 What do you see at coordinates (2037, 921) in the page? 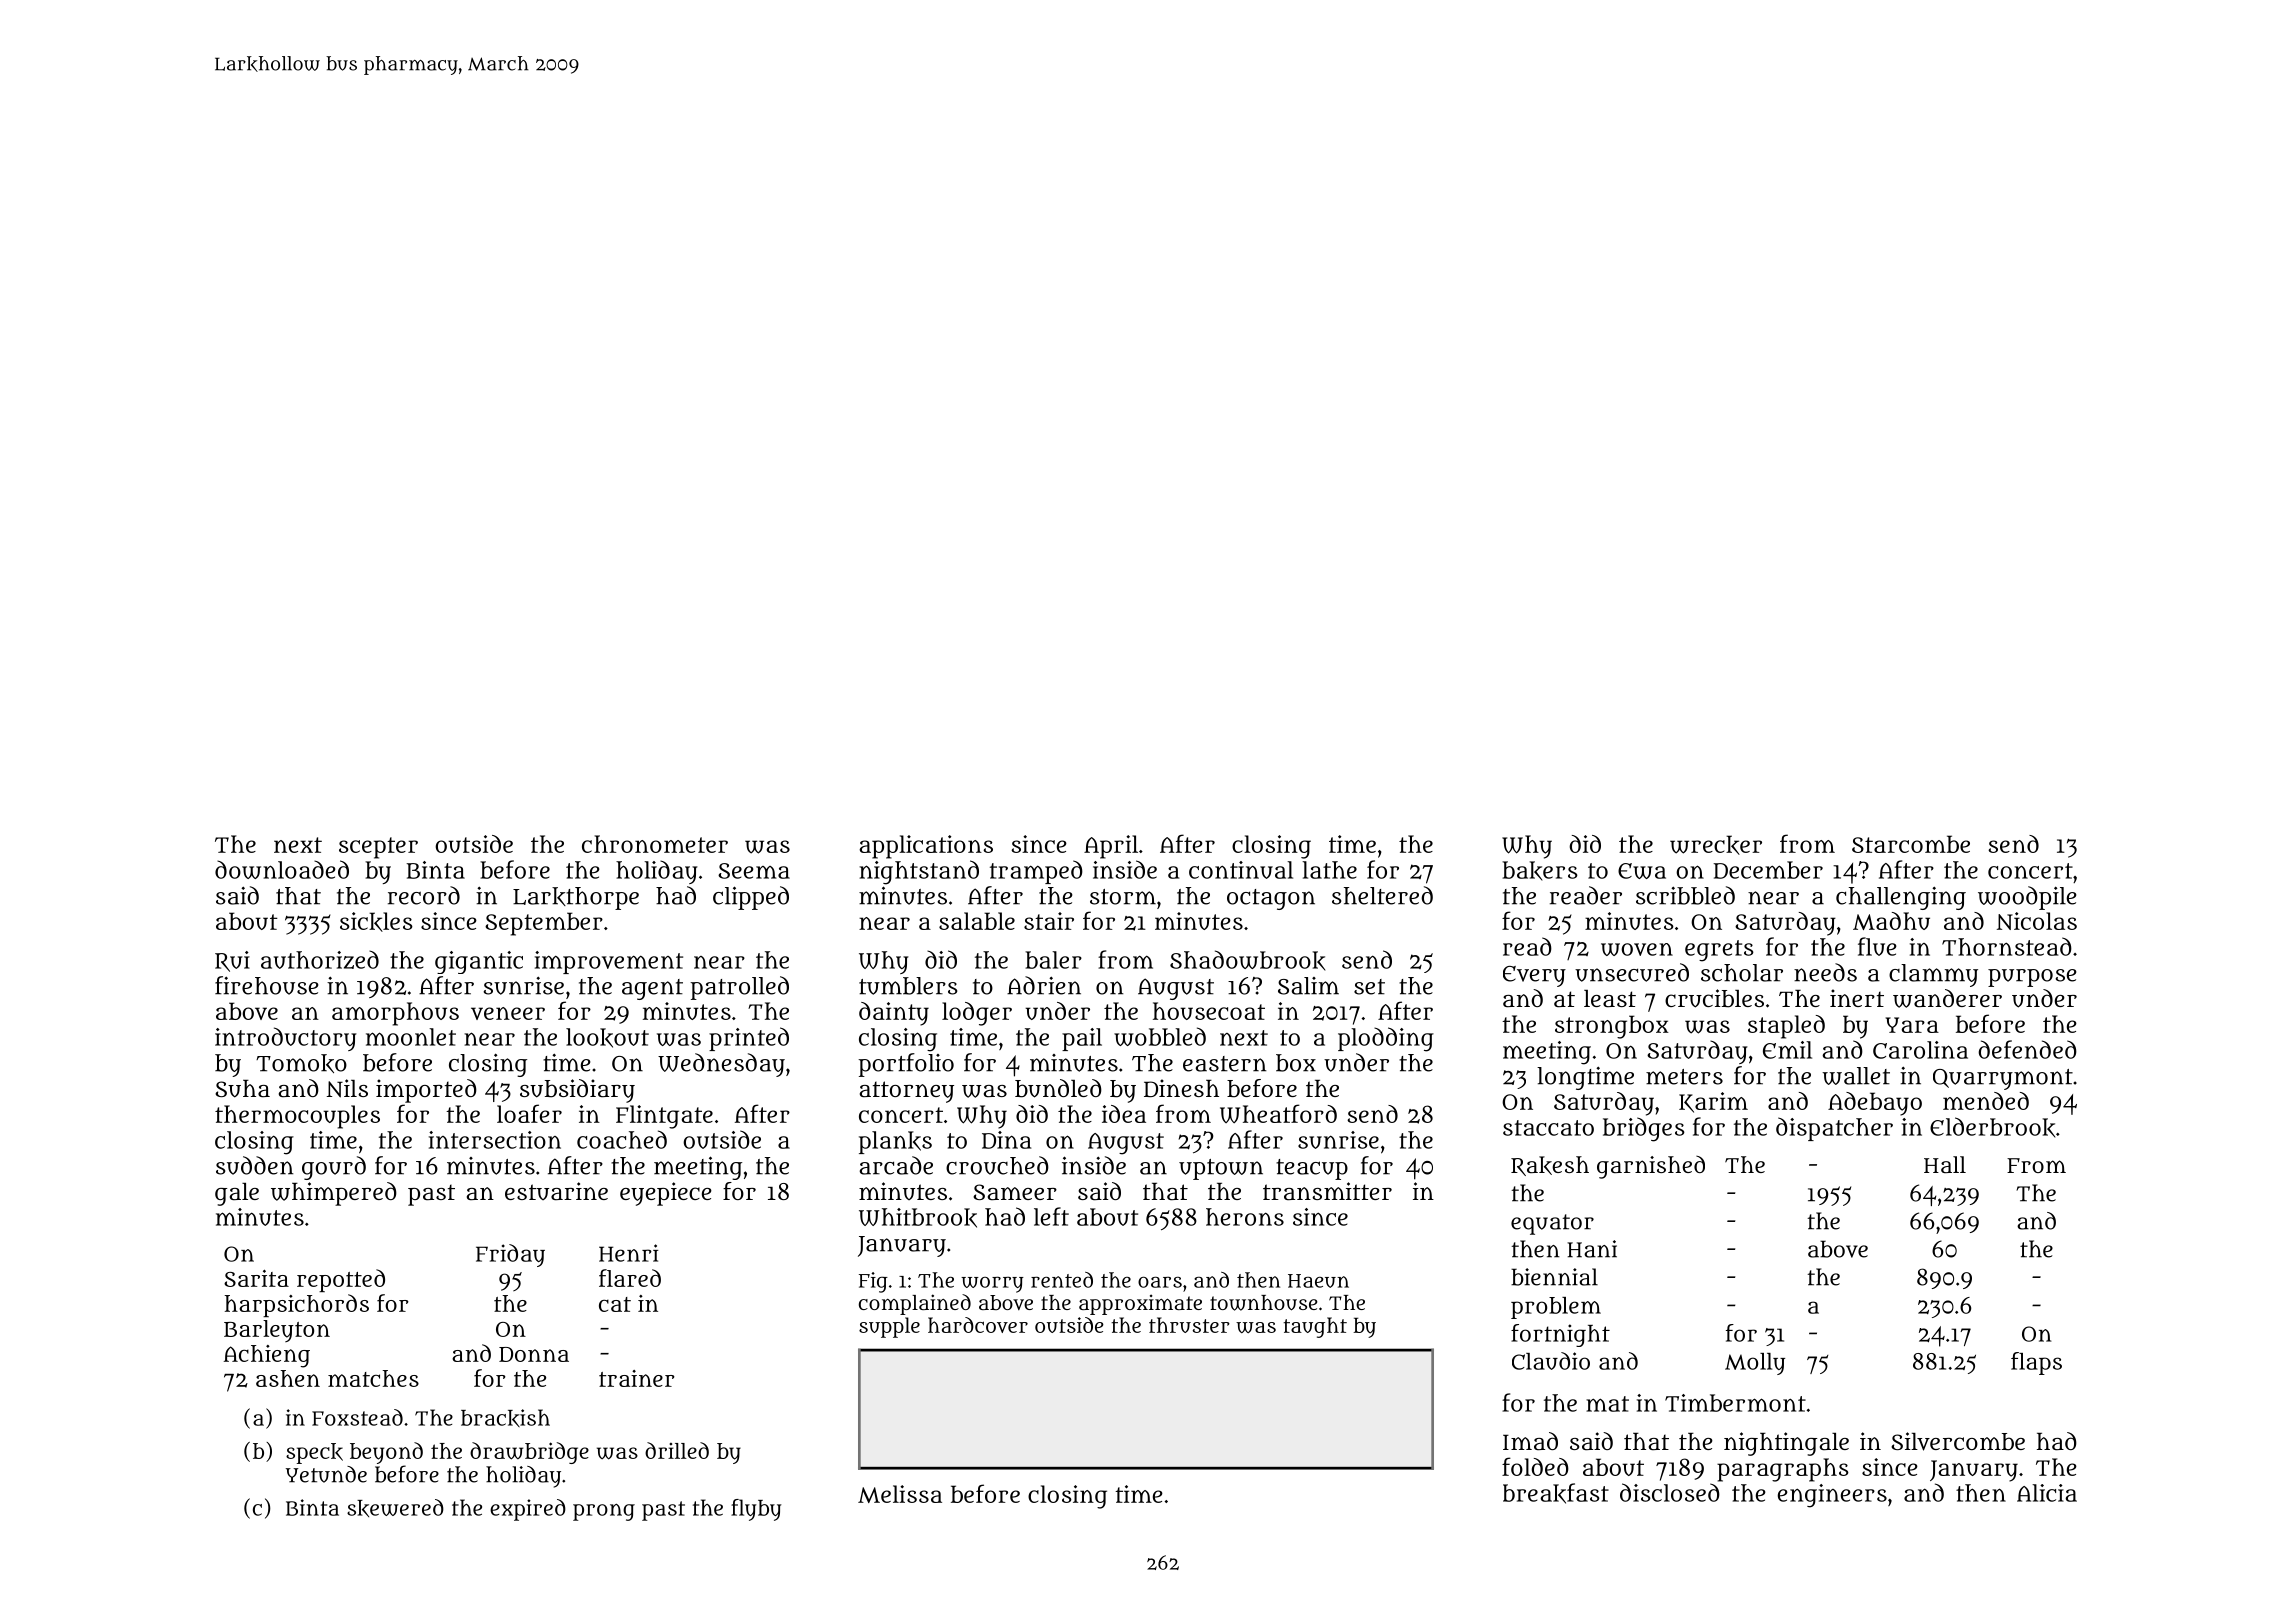
I see `Nicolas` at bounding box center [2037, 921].
